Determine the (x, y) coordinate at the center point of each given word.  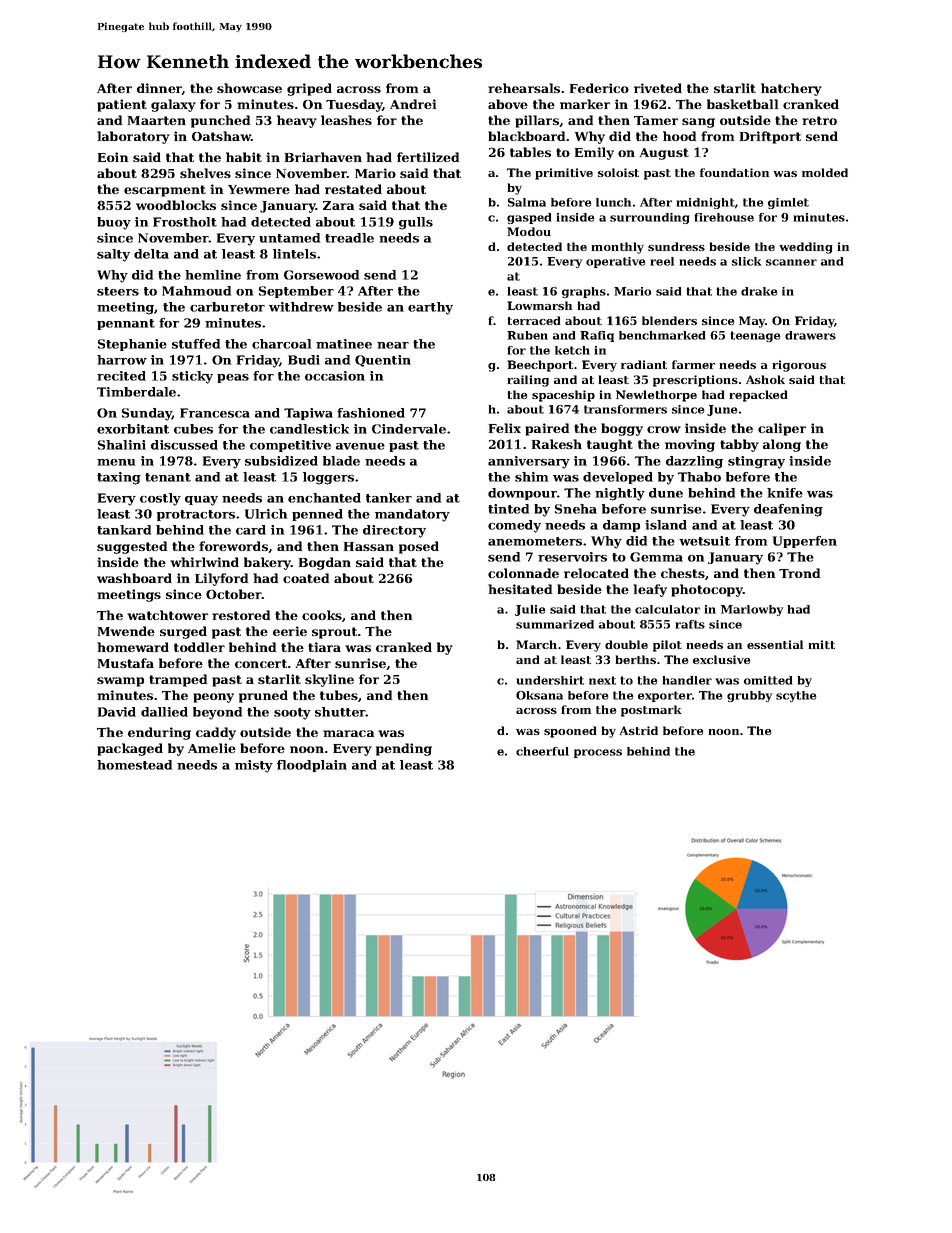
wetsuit (704, 541)
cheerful (542, 751)
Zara (338, 205)
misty (254, 766)
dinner (159, 89)
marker (585, 104)
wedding (806, 248)
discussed (184, 445)
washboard (134, 578)
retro (819, 120)
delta (151, 254)
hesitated (520, 589)
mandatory (412, 515)
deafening (788, 510)
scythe (796, 696)
